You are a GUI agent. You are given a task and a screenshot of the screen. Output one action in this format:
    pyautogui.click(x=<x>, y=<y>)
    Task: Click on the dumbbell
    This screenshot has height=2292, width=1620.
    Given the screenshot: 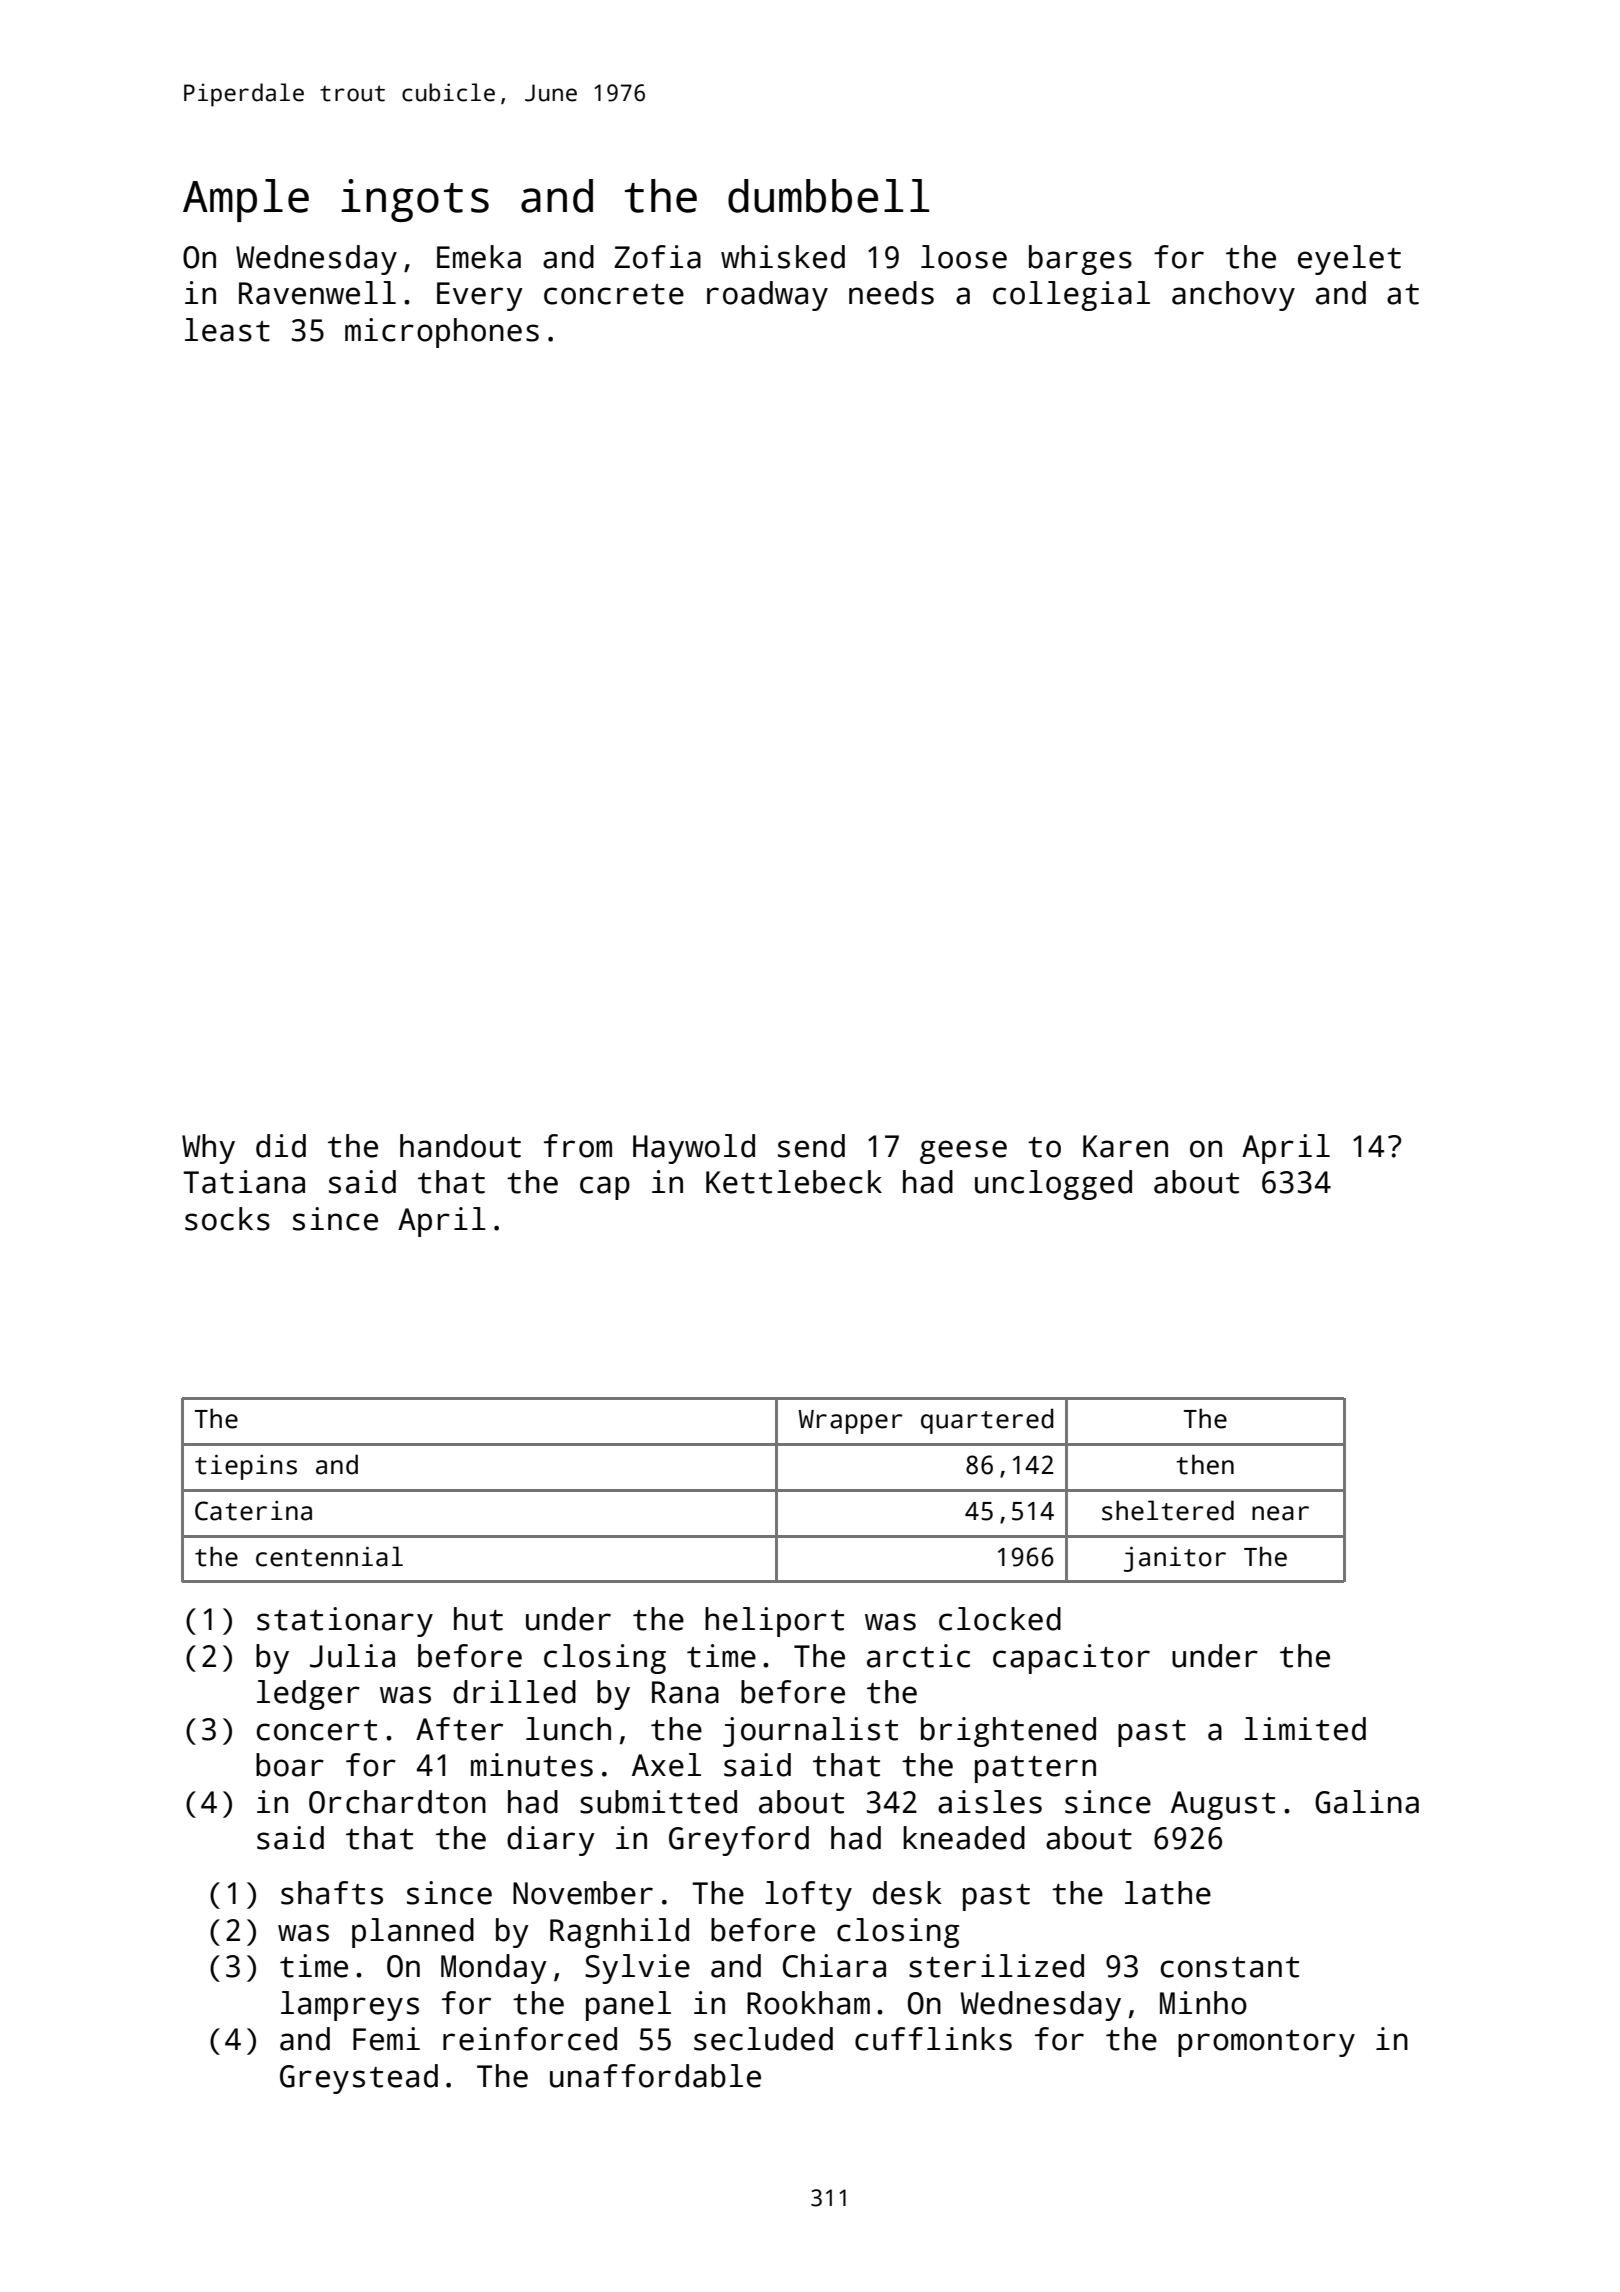 What is the action you would take?
    pyautogui.click(x=828, y=196)
